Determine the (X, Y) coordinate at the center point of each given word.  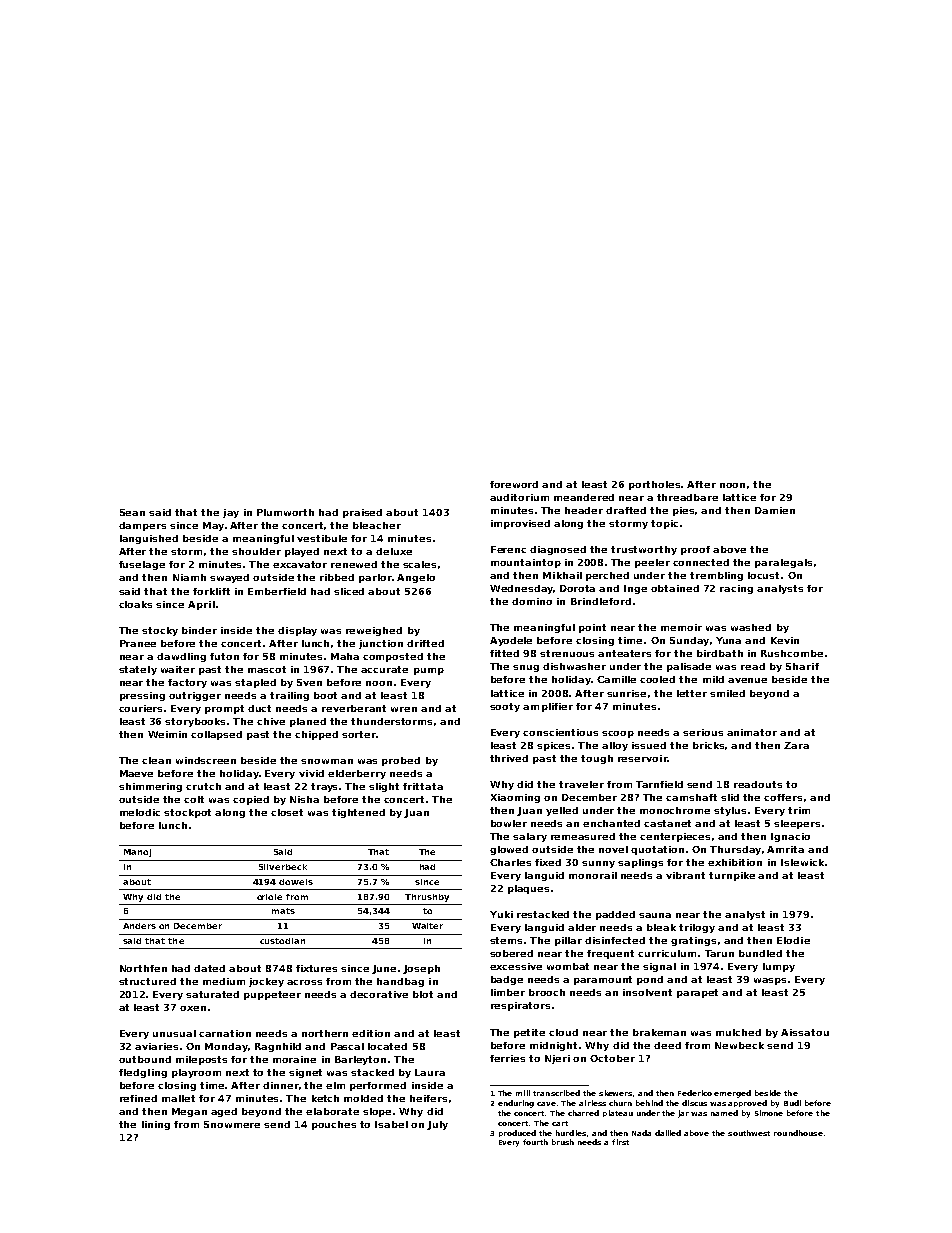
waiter (178, 669)
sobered (511, 953)
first (620, 1142)
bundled (760, 953)
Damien (775, 510)
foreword (514, 484)
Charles (510, 862)
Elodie (793, 940)
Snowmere (232, 1124)
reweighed (374, 631)
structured (147, 981)
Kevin (785, 640)
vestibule (322, 538)
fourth (535, 1142)
